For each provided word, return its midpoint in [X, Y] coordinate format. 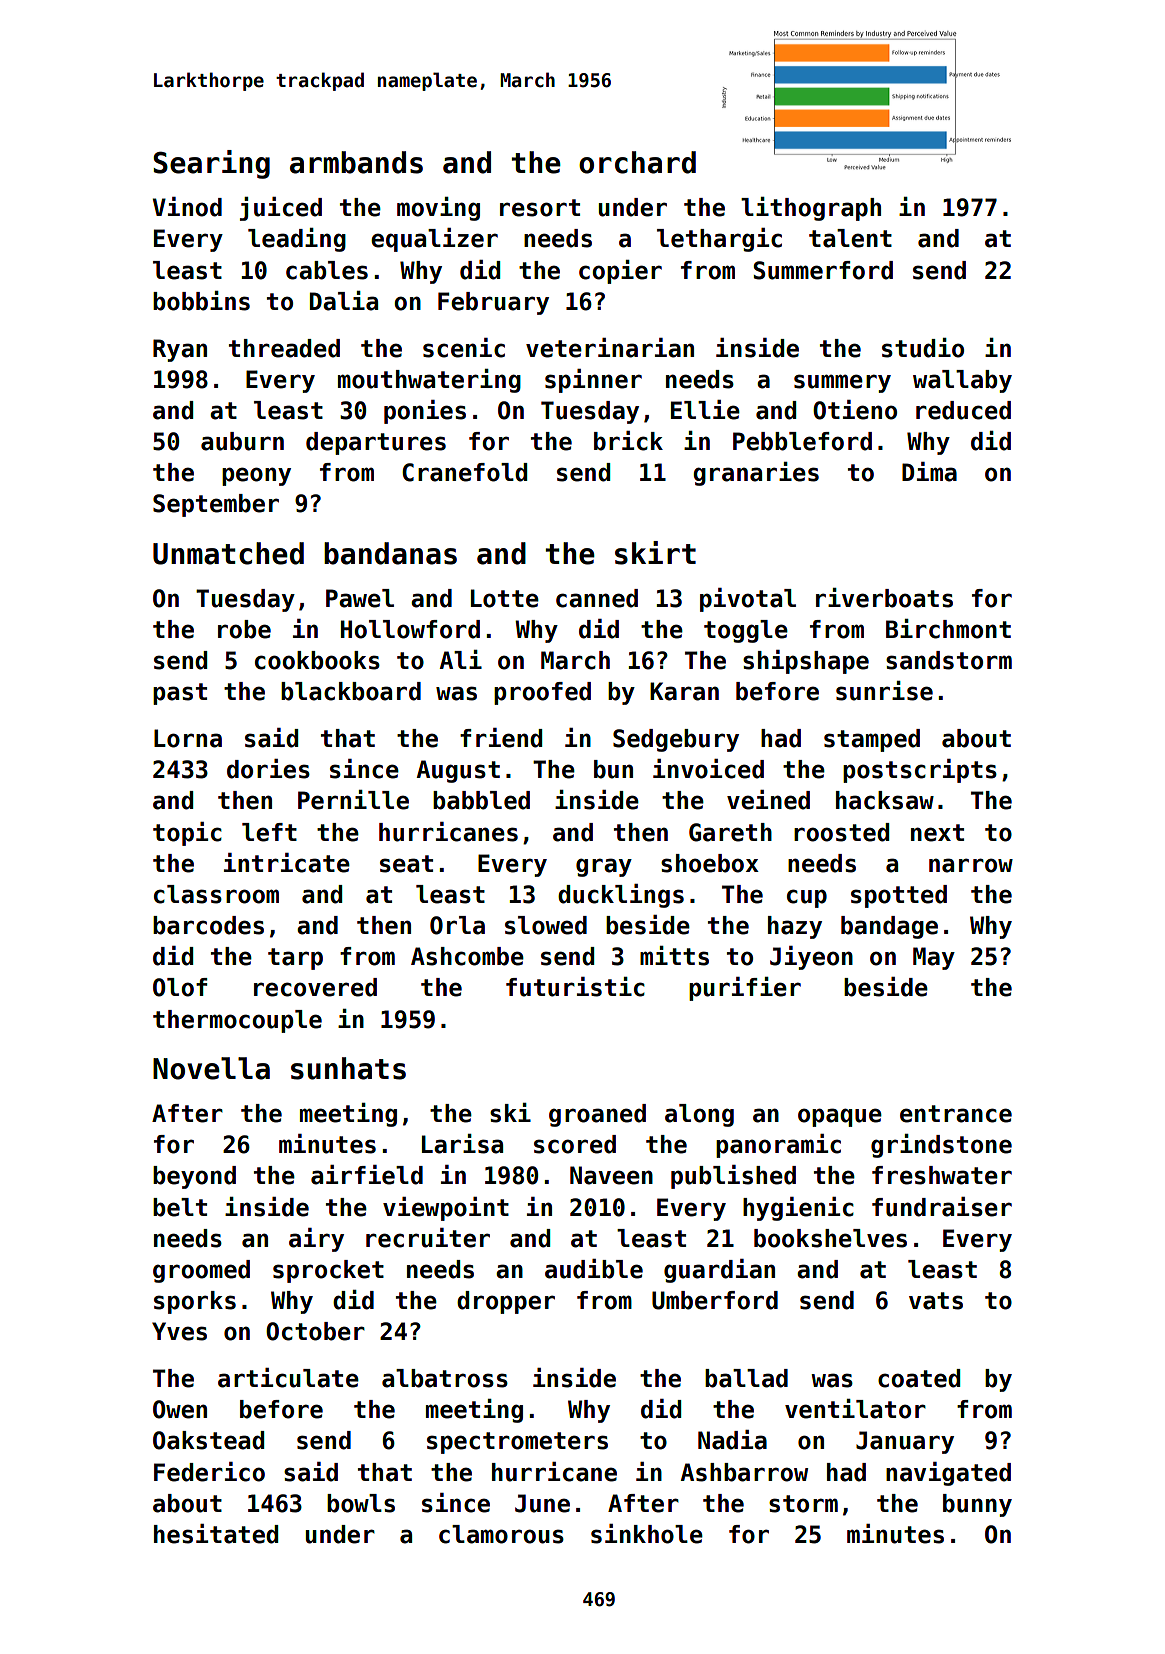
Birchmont [948, 629]
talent [850, 238]
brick [628, 441]
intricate [287, 863]
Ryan [180, 350]
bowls [361, 1503]
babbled [481, 800]
